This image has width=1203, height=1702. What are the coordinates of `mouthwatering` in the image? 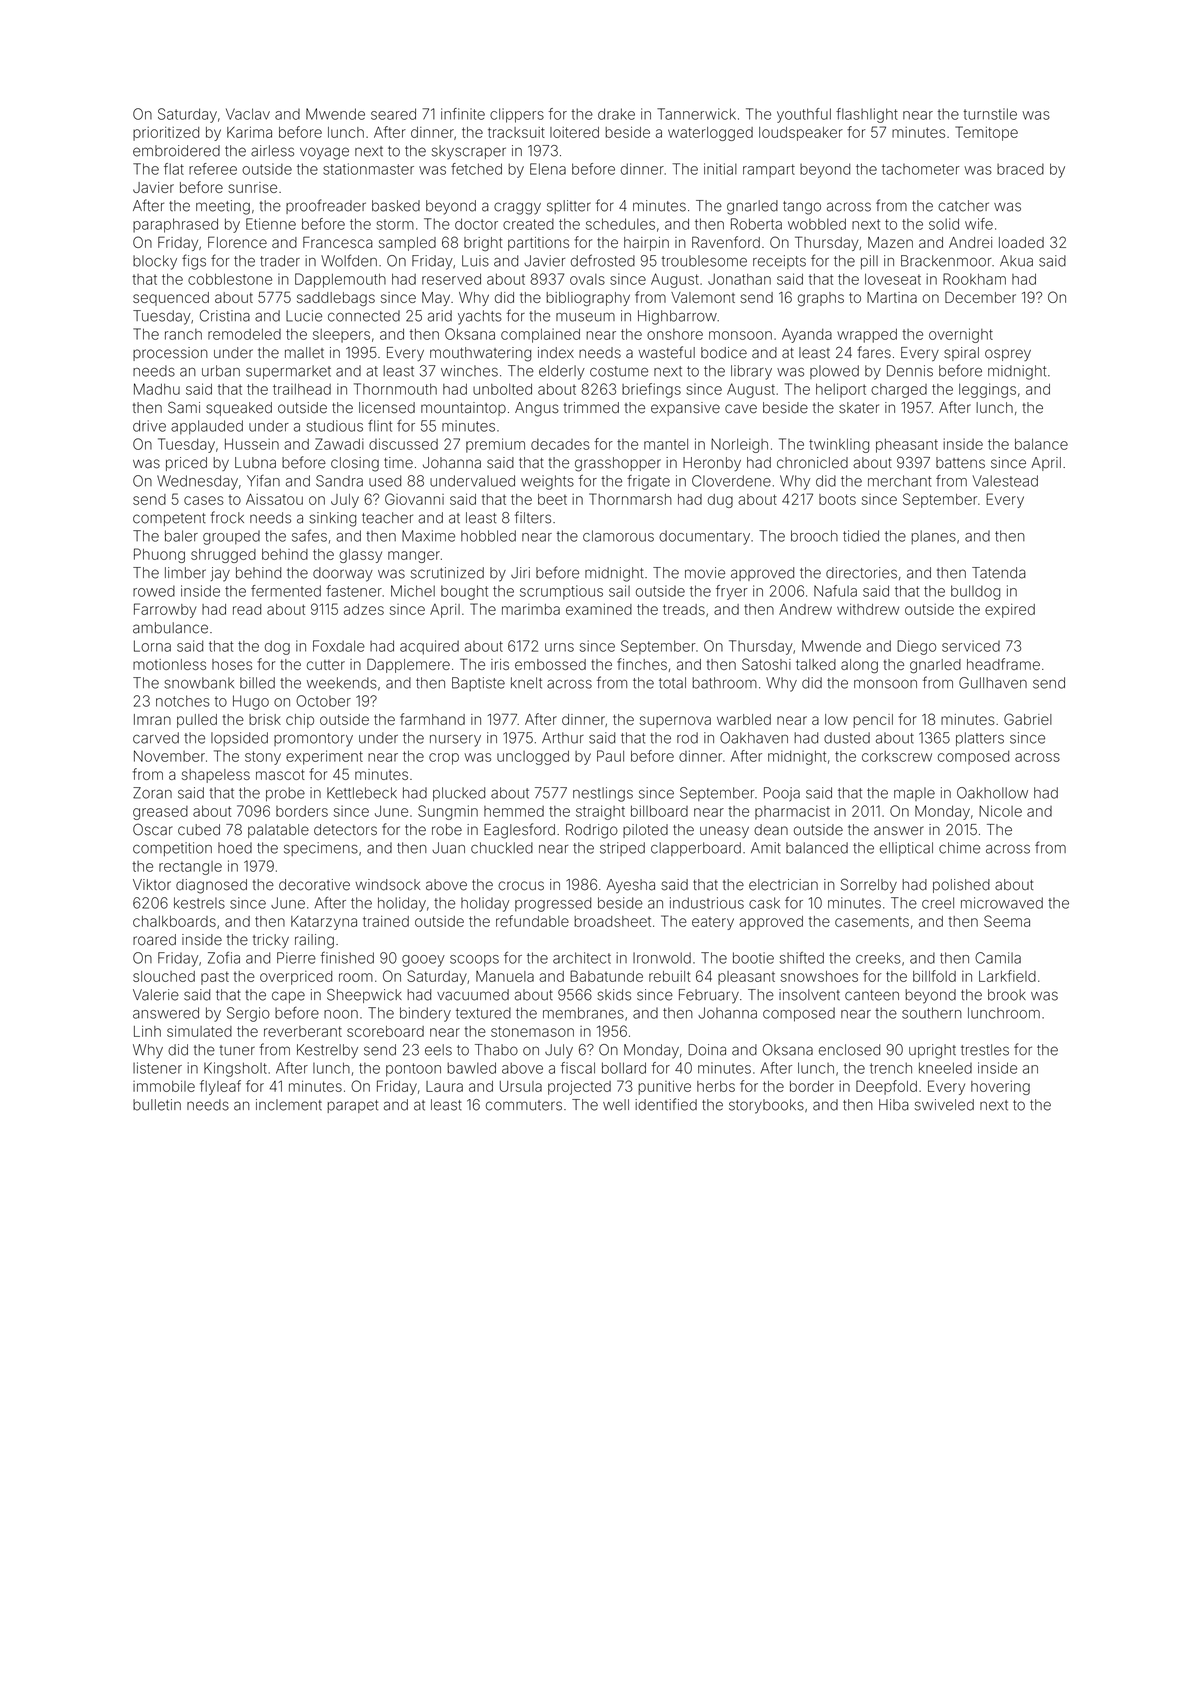 It's located at (480, 354).
